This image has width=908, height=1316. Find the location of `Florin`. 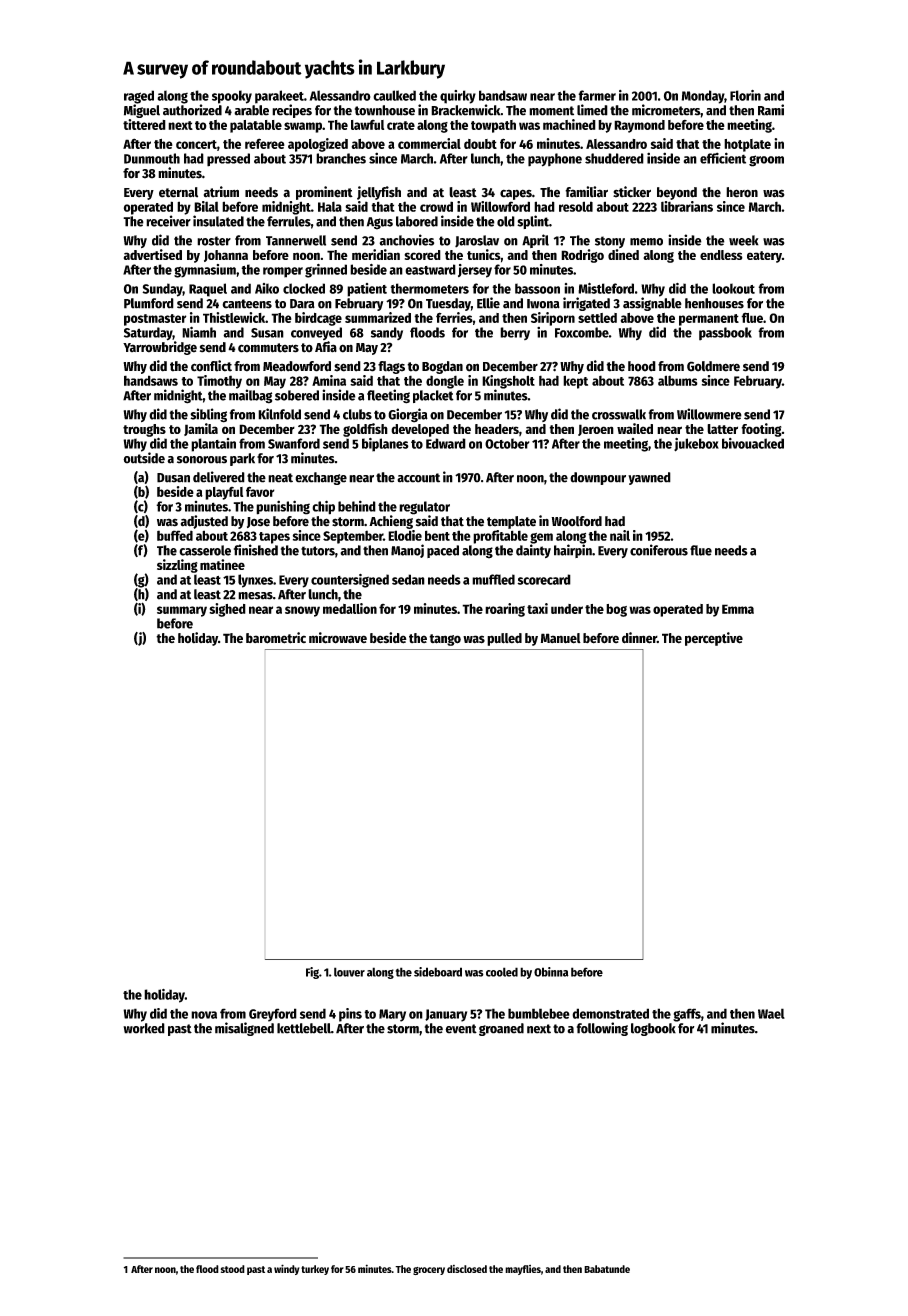

Florin is located at coordinates (745, 95).
